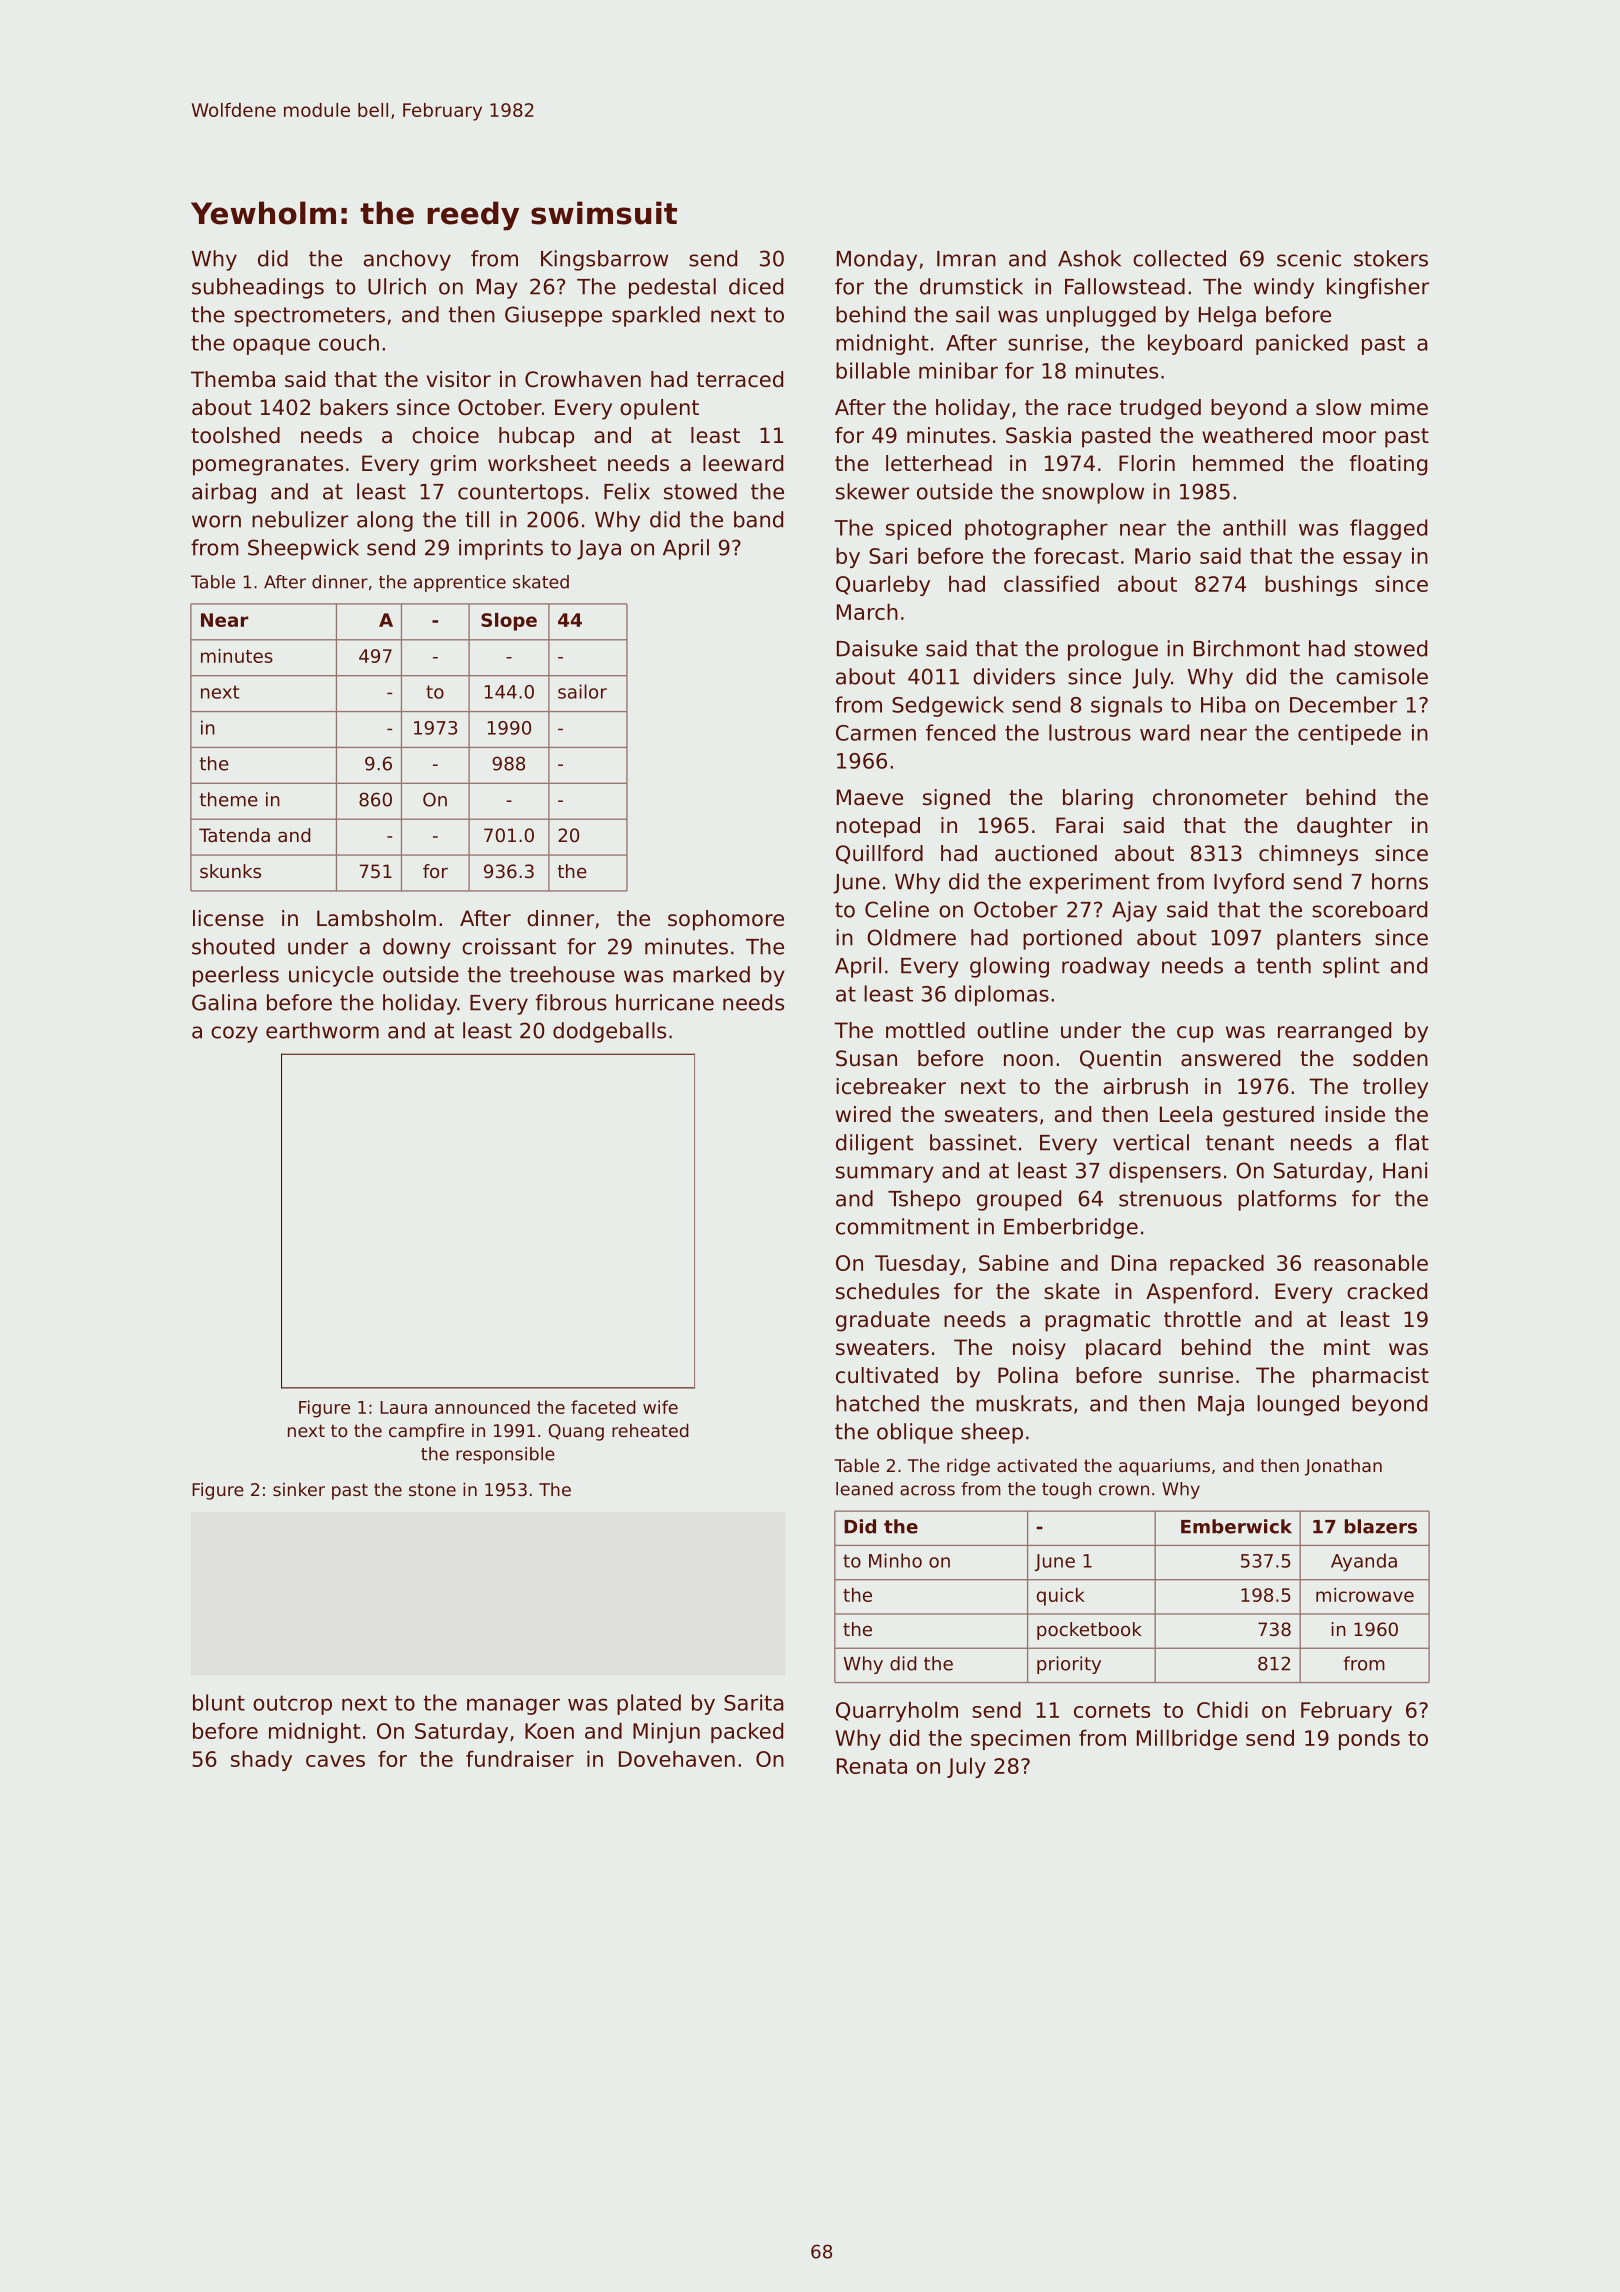 This page has width=1620, height=2292. I want to click on diced, so click(756, 286).
